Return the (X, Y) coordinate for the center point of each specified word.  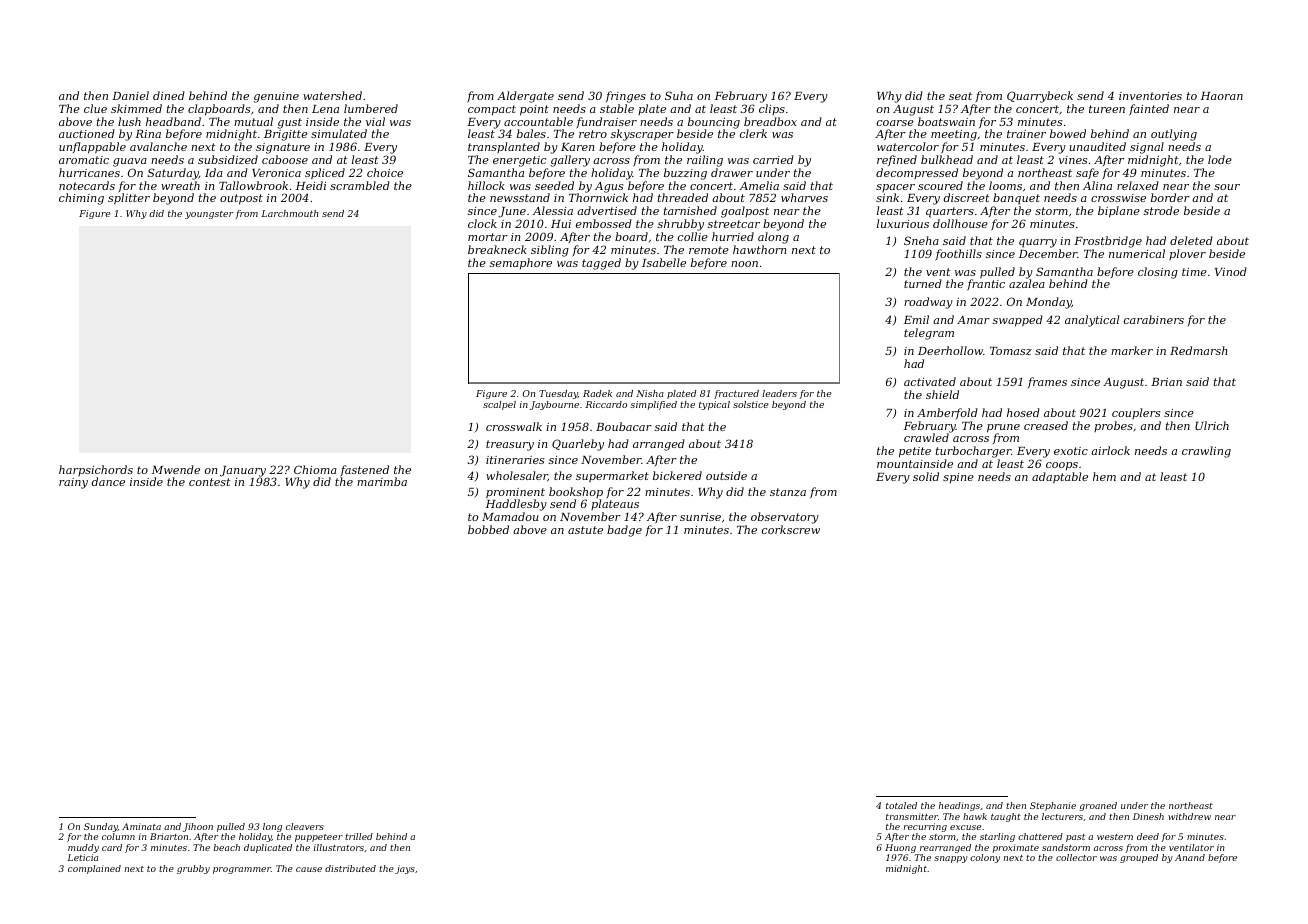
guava (130, 162)
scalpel (499, 405)
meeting (954, 135)
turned (923, 283)
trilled (359, 836)
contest (210, 482)
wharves (804, 197)
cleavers (305, 826)
